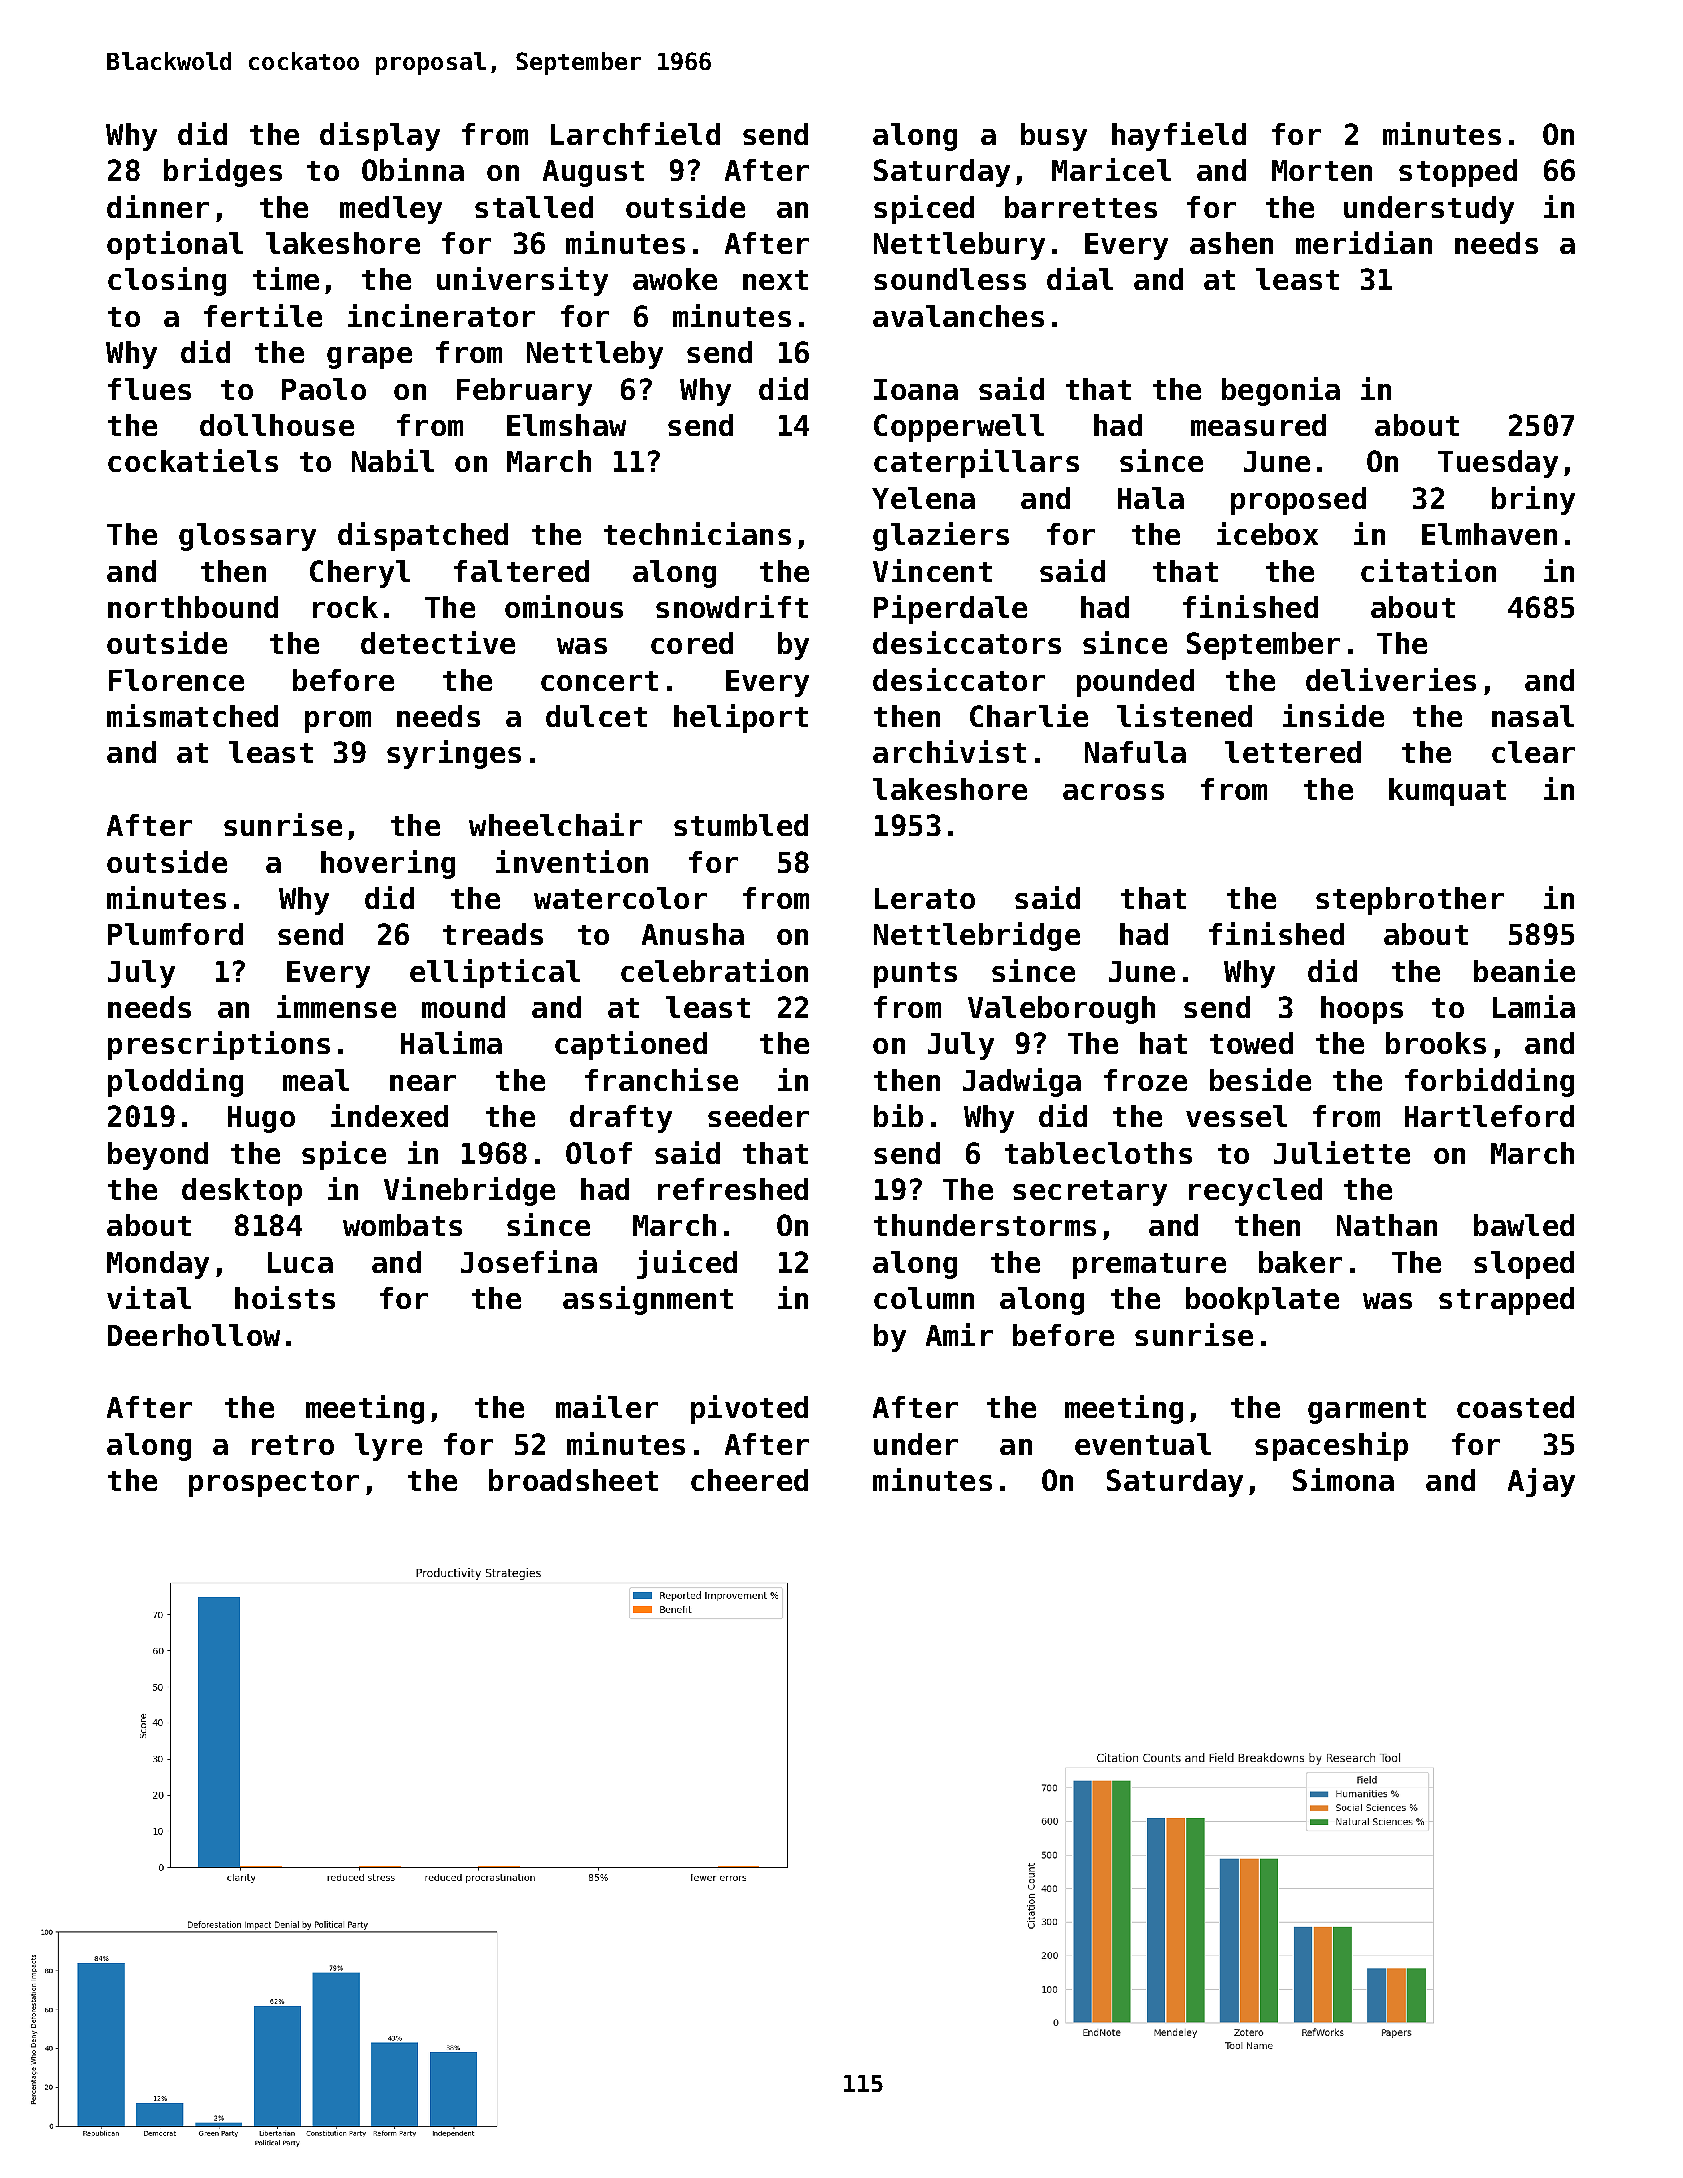 The width and height of the screenshot is (1683, 2178). Describe the element at coordinates (1524, 970) in the screenshot. I see `beanie` at that location.
